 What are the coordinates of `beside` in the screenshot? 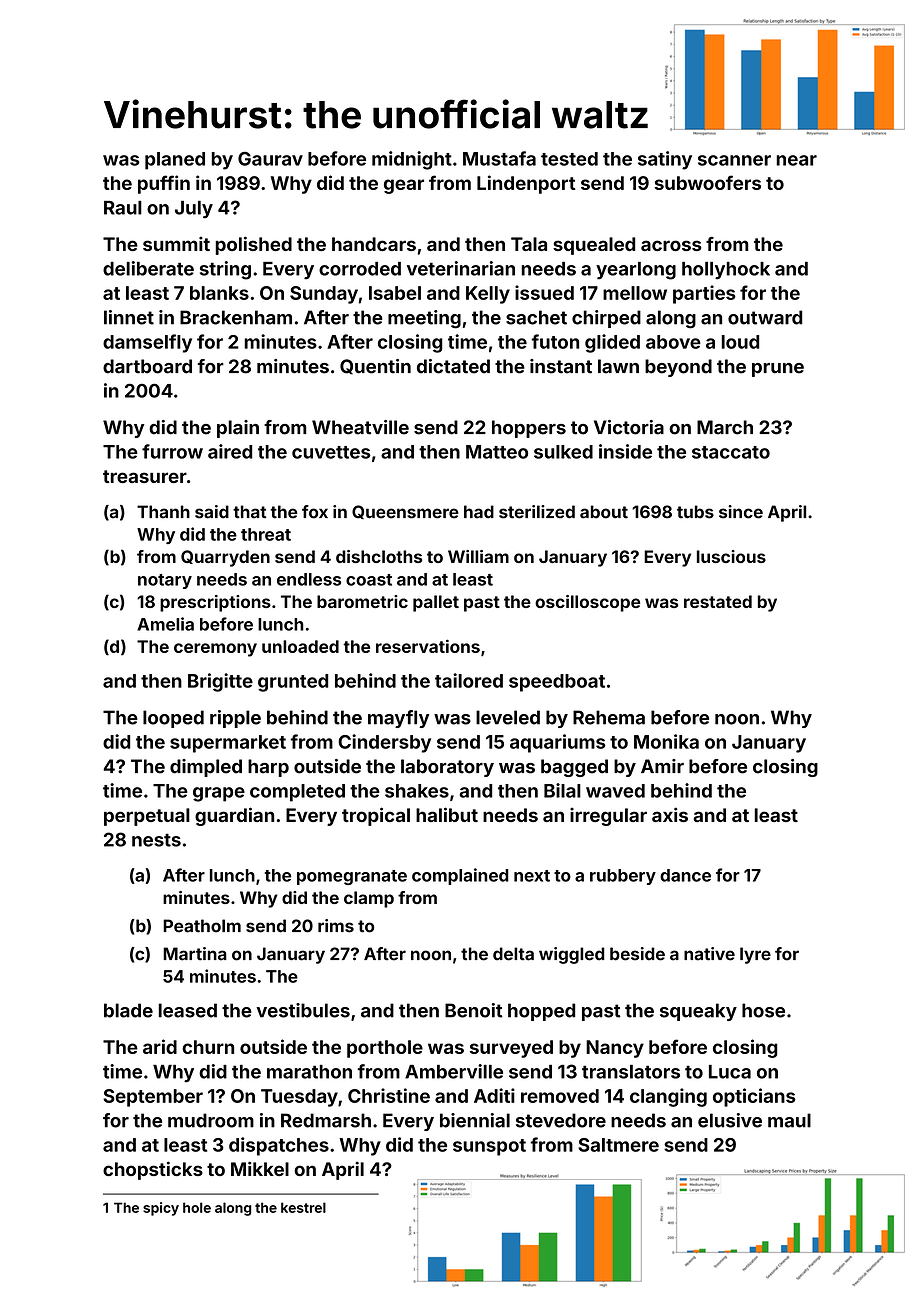 It's located at (637, 954).
